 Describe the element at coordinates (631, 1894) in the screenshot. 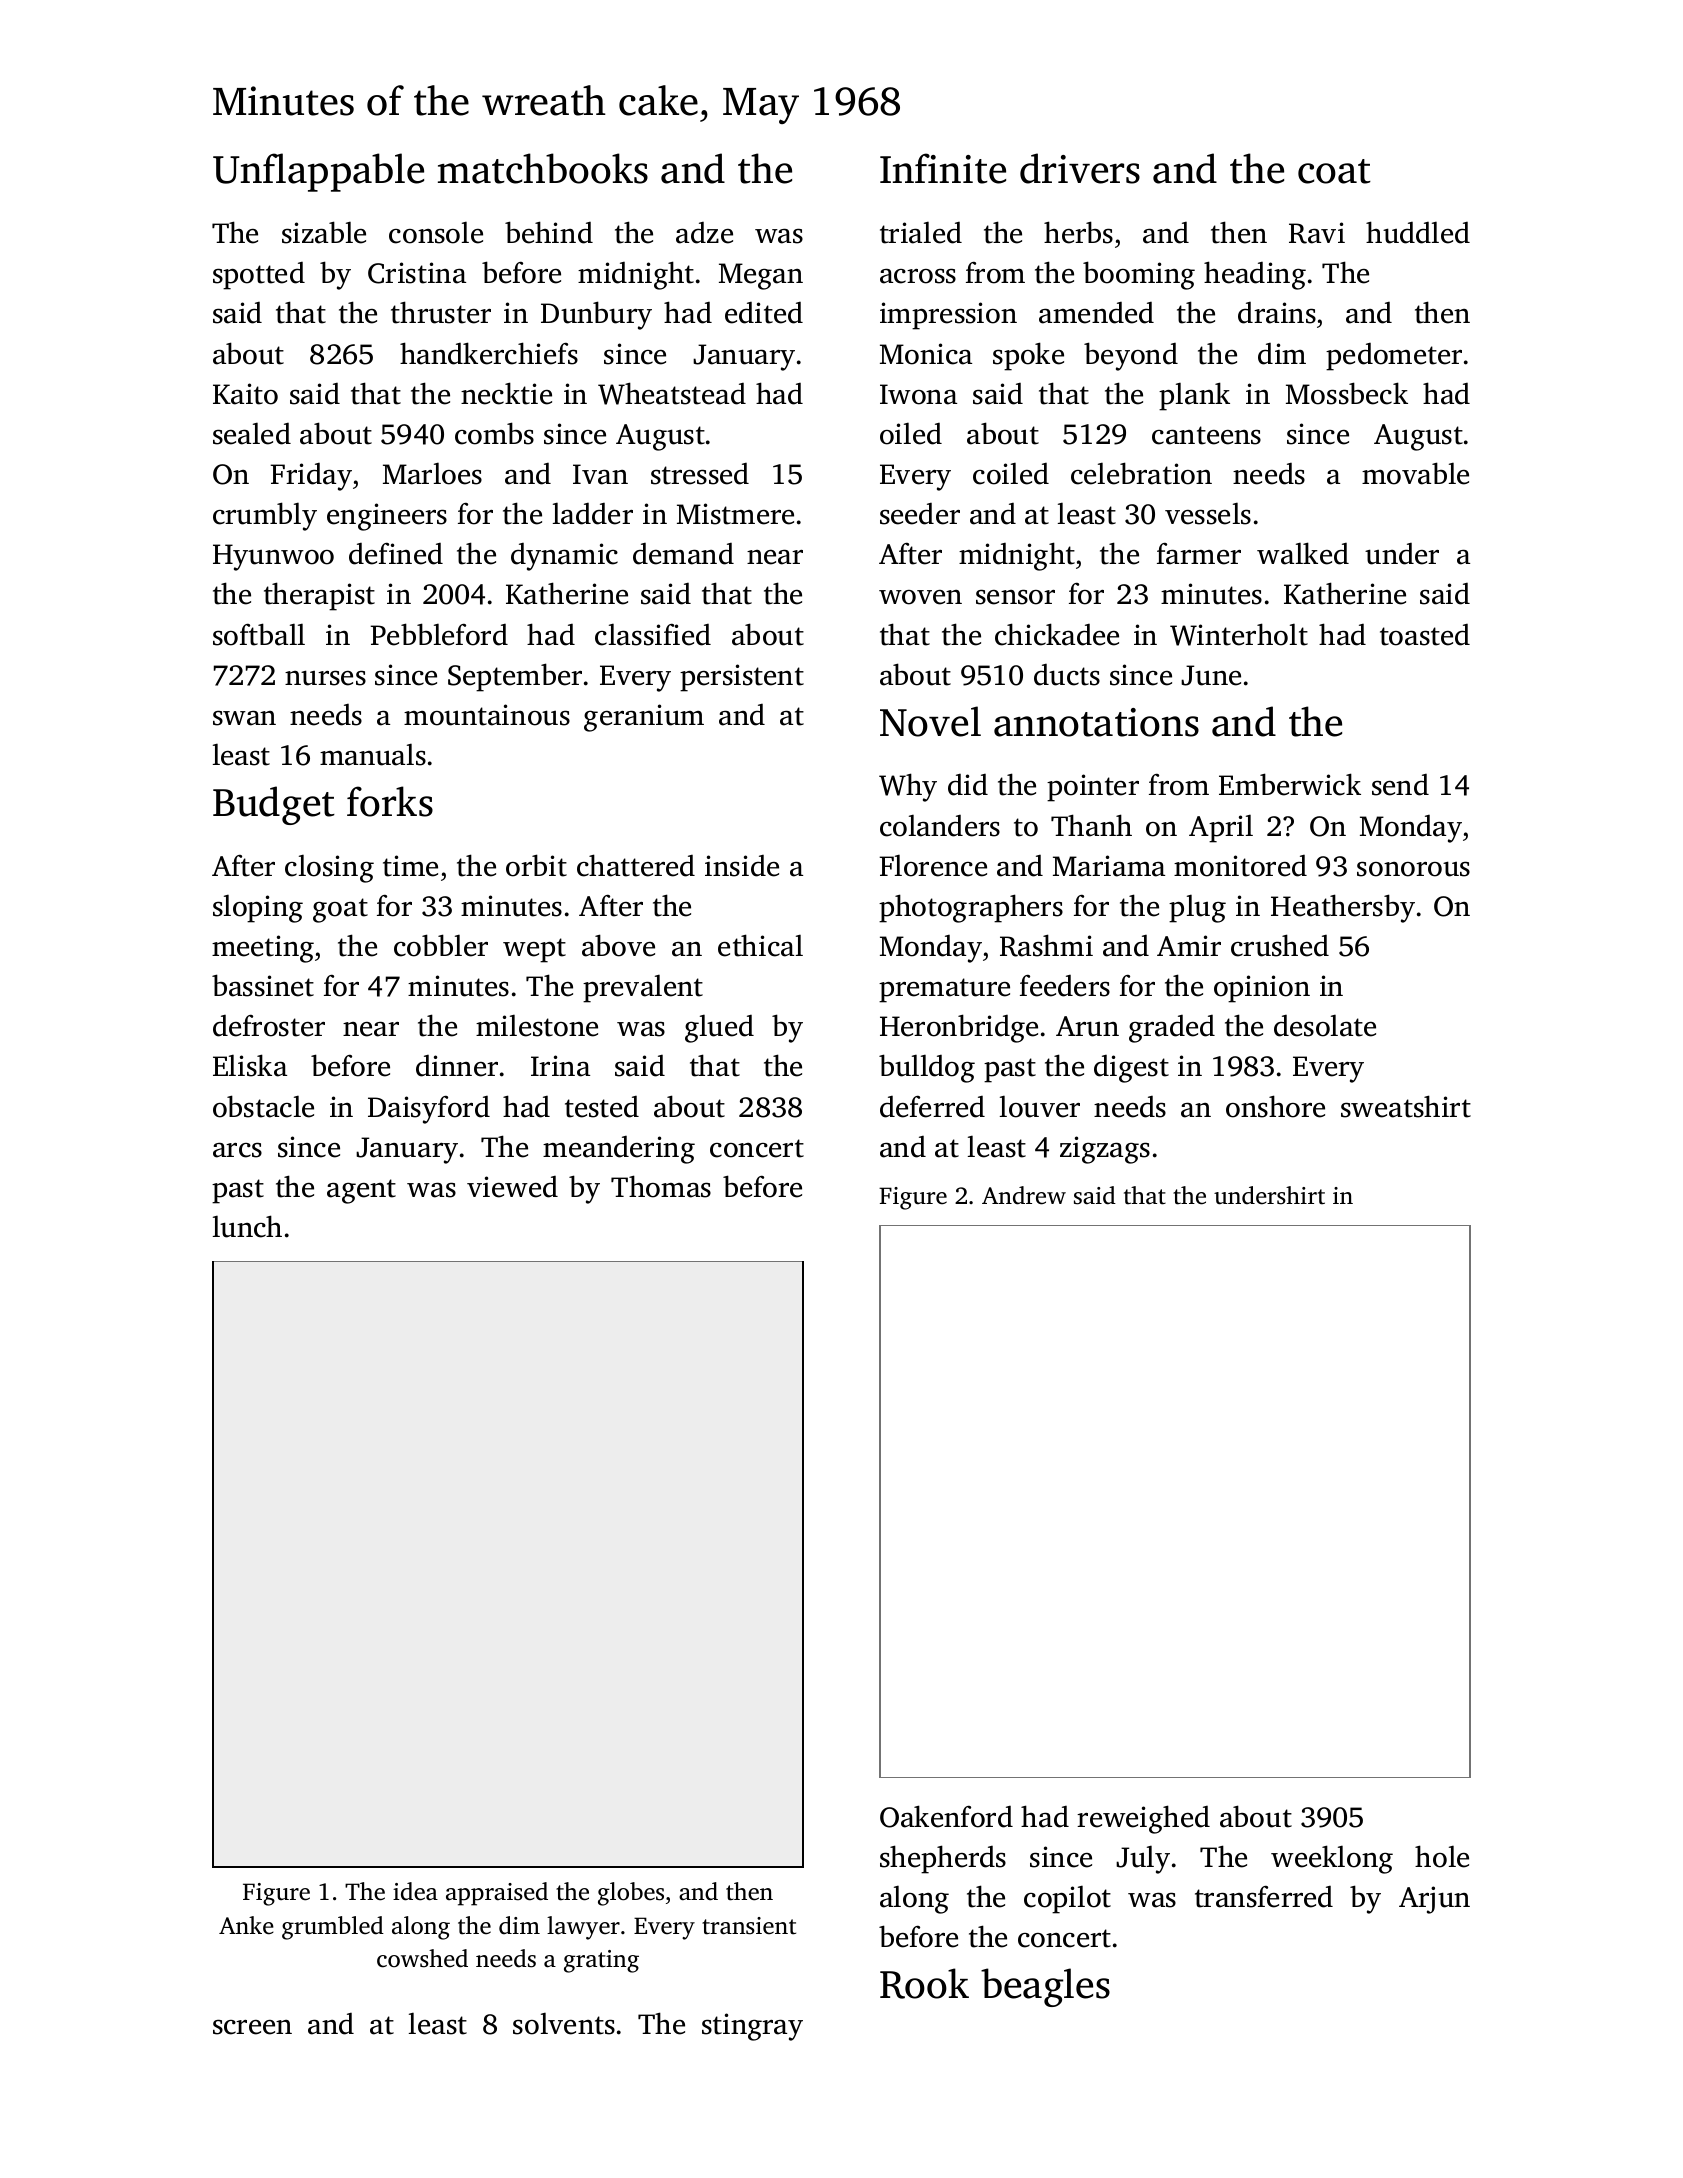

I see `globes` at that location.
